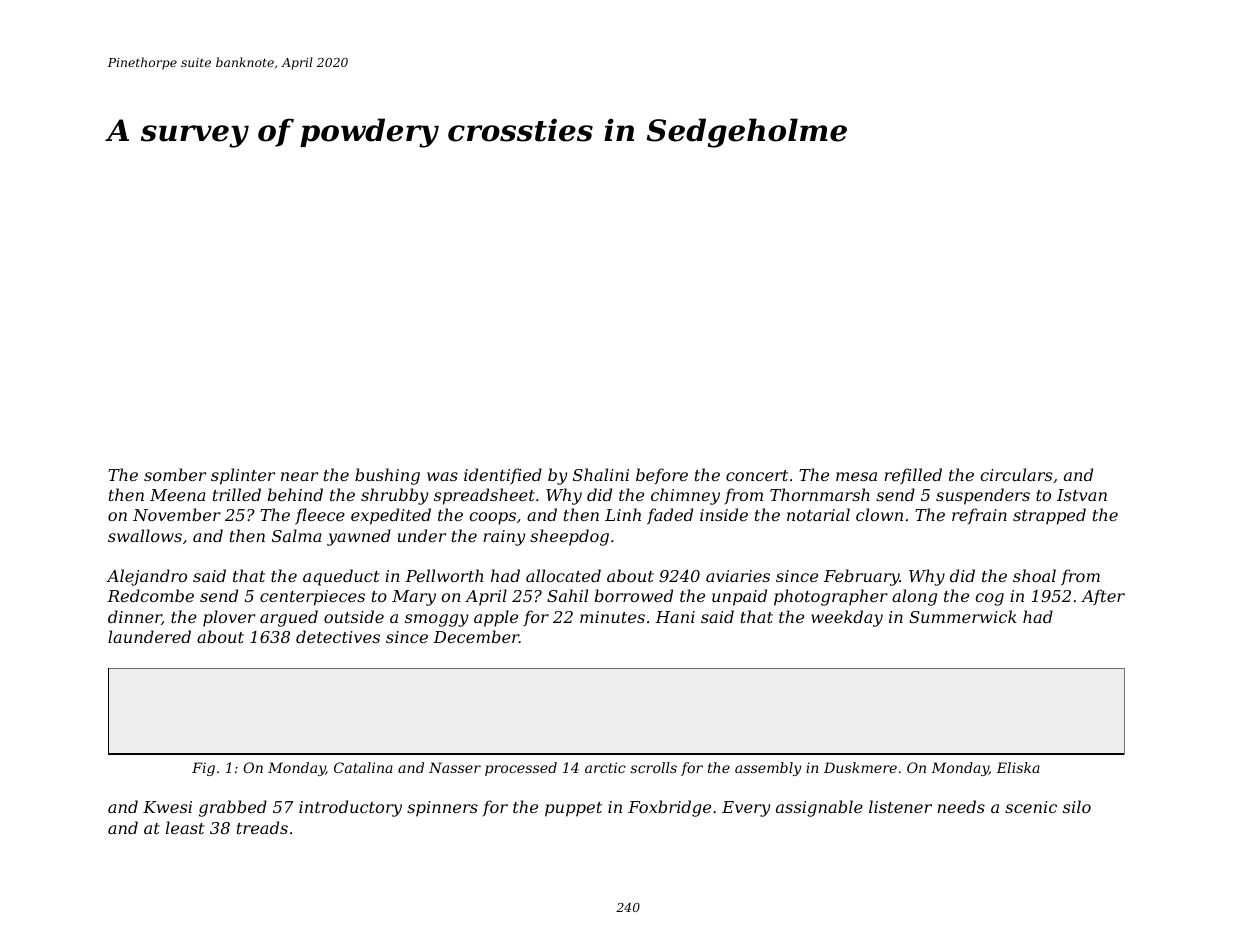 The width and height of the document is (1233, 952). What do you see at coordinates (175, 474) in the document?
I see `somber` at bounding box center [175, 474].
